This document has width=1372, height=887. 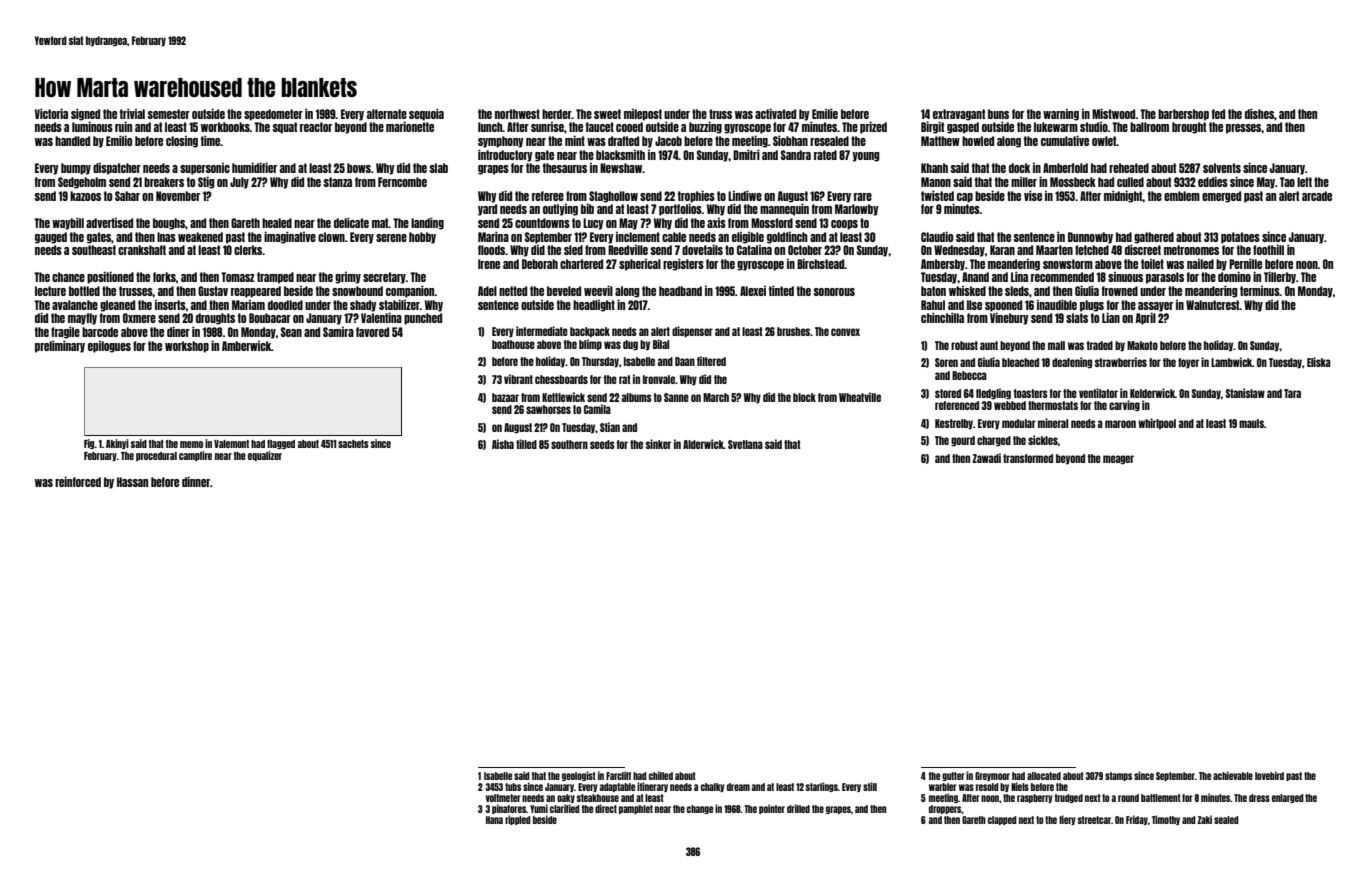 I want to click on transformed, so click(x=1028, y=458).
